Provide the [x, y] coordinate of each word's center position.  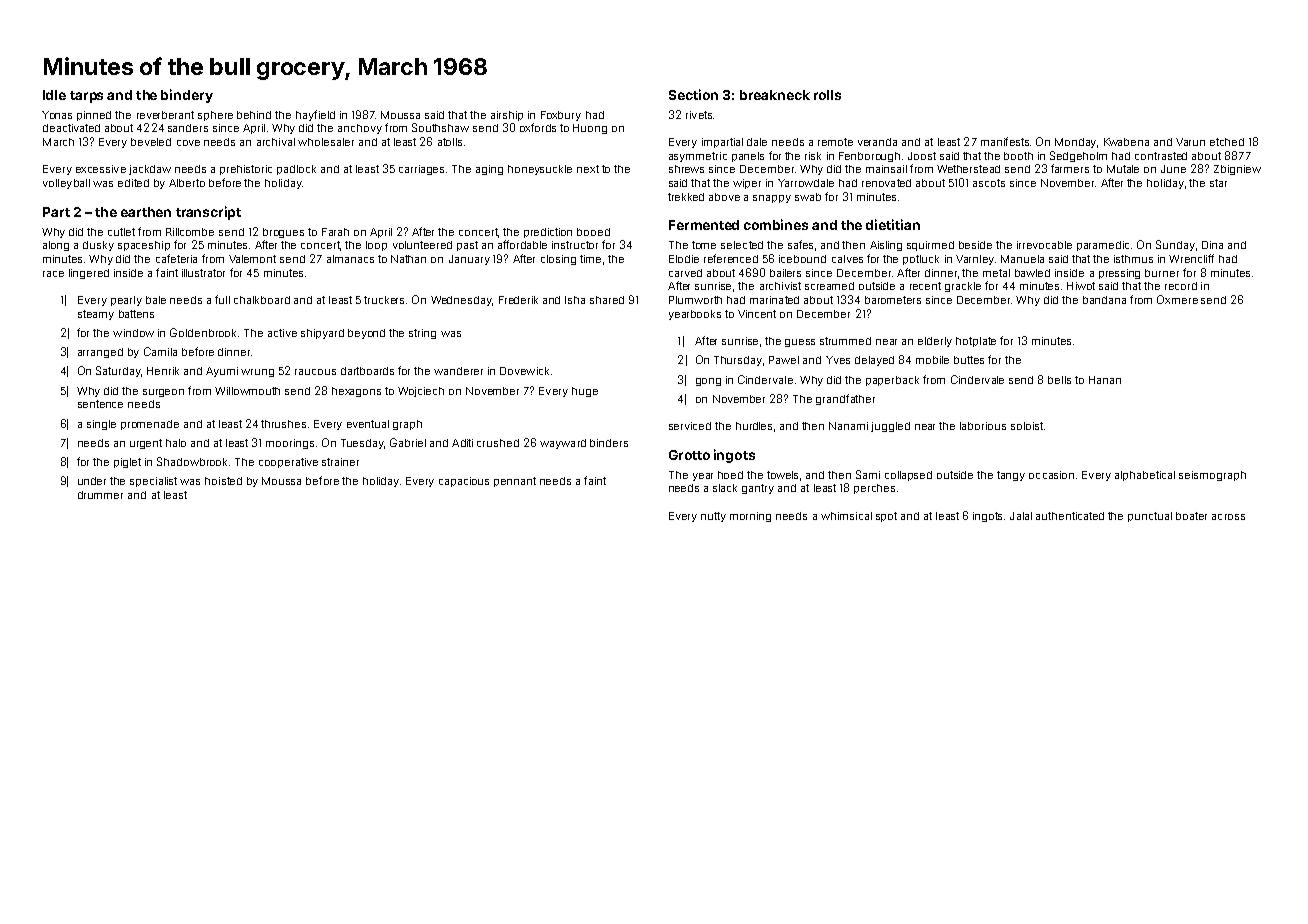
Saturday [118, 371]
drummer [100, 495]
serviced [690, 426]
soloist [1027, 426]
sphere [215, 116]
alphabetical [1145, 476]
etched [1227, 142]
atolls [450, 142]
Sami [868, 474]
